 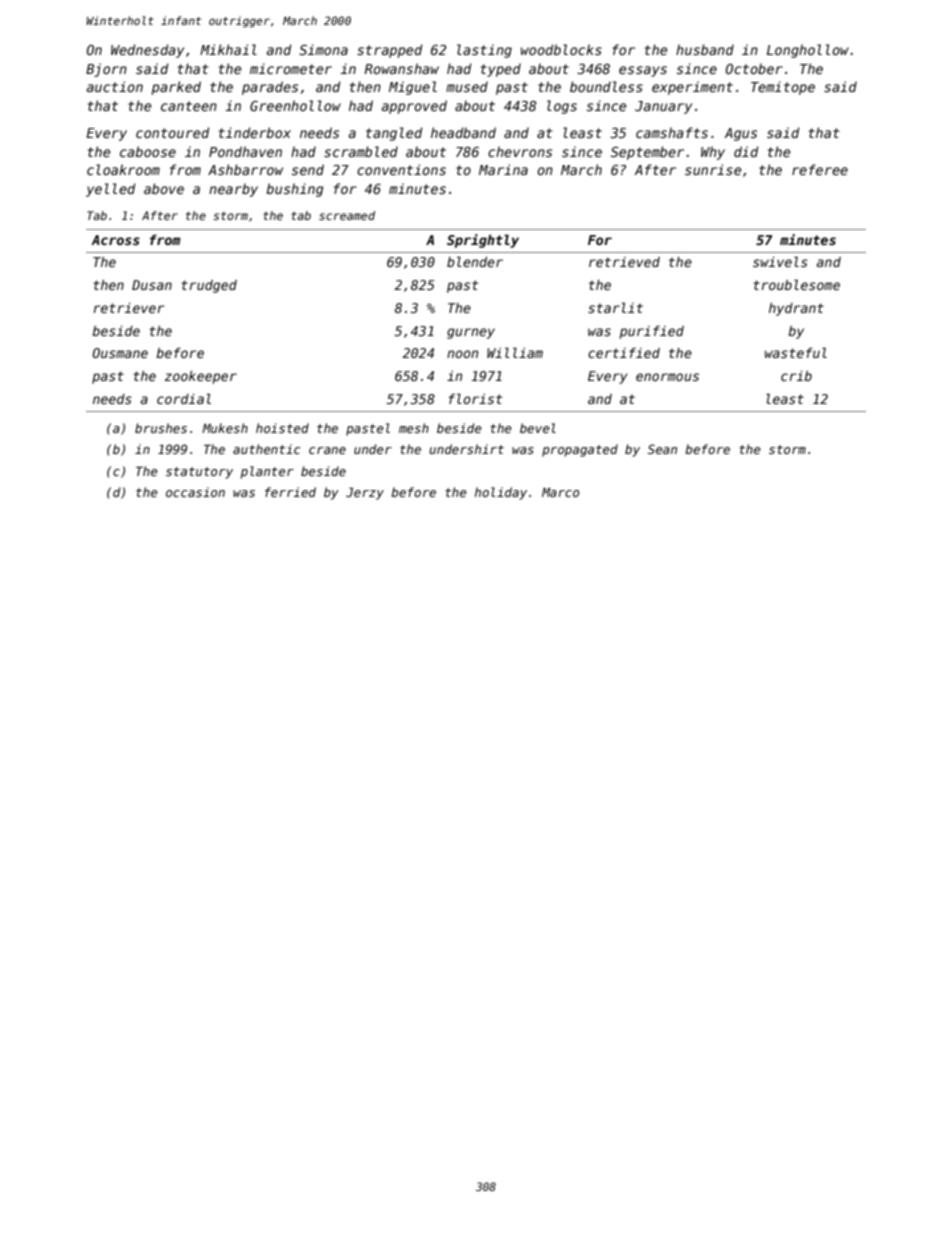 I want to click on occasion, so click(x=195, y=492).
